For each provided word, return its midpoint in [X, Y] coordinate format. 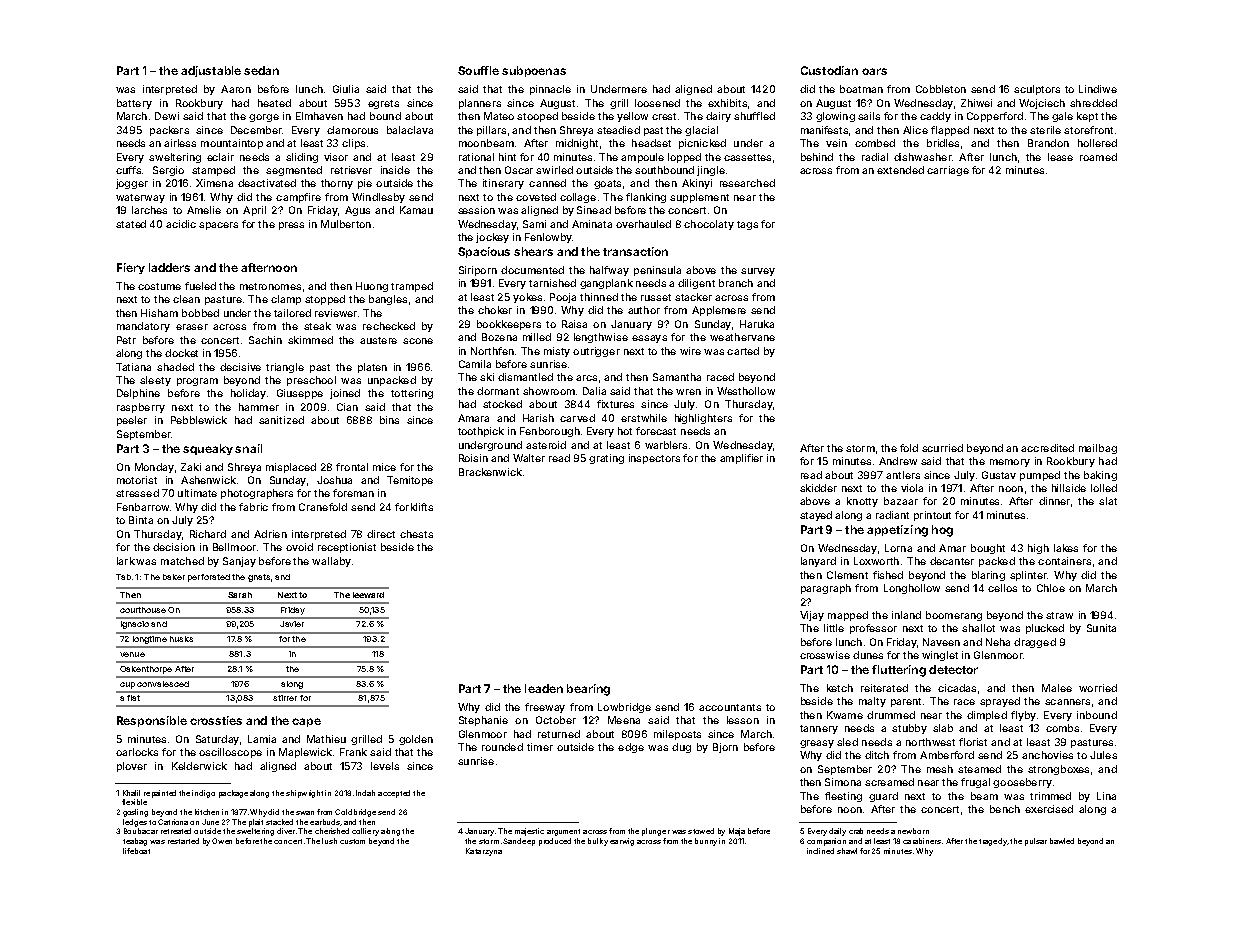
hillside [1069, 488]
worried [1098, 688]
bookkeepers [509, 325]
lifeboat [136, 851]
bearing [588, 690]
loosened [657, 103]
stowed [701, 831]
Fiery [131, 268]
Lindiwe [1098, 89]
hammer [259, 407]
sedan [261, 70]
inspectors [654, 459]
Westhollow [746, 391]
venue [132, 654]
